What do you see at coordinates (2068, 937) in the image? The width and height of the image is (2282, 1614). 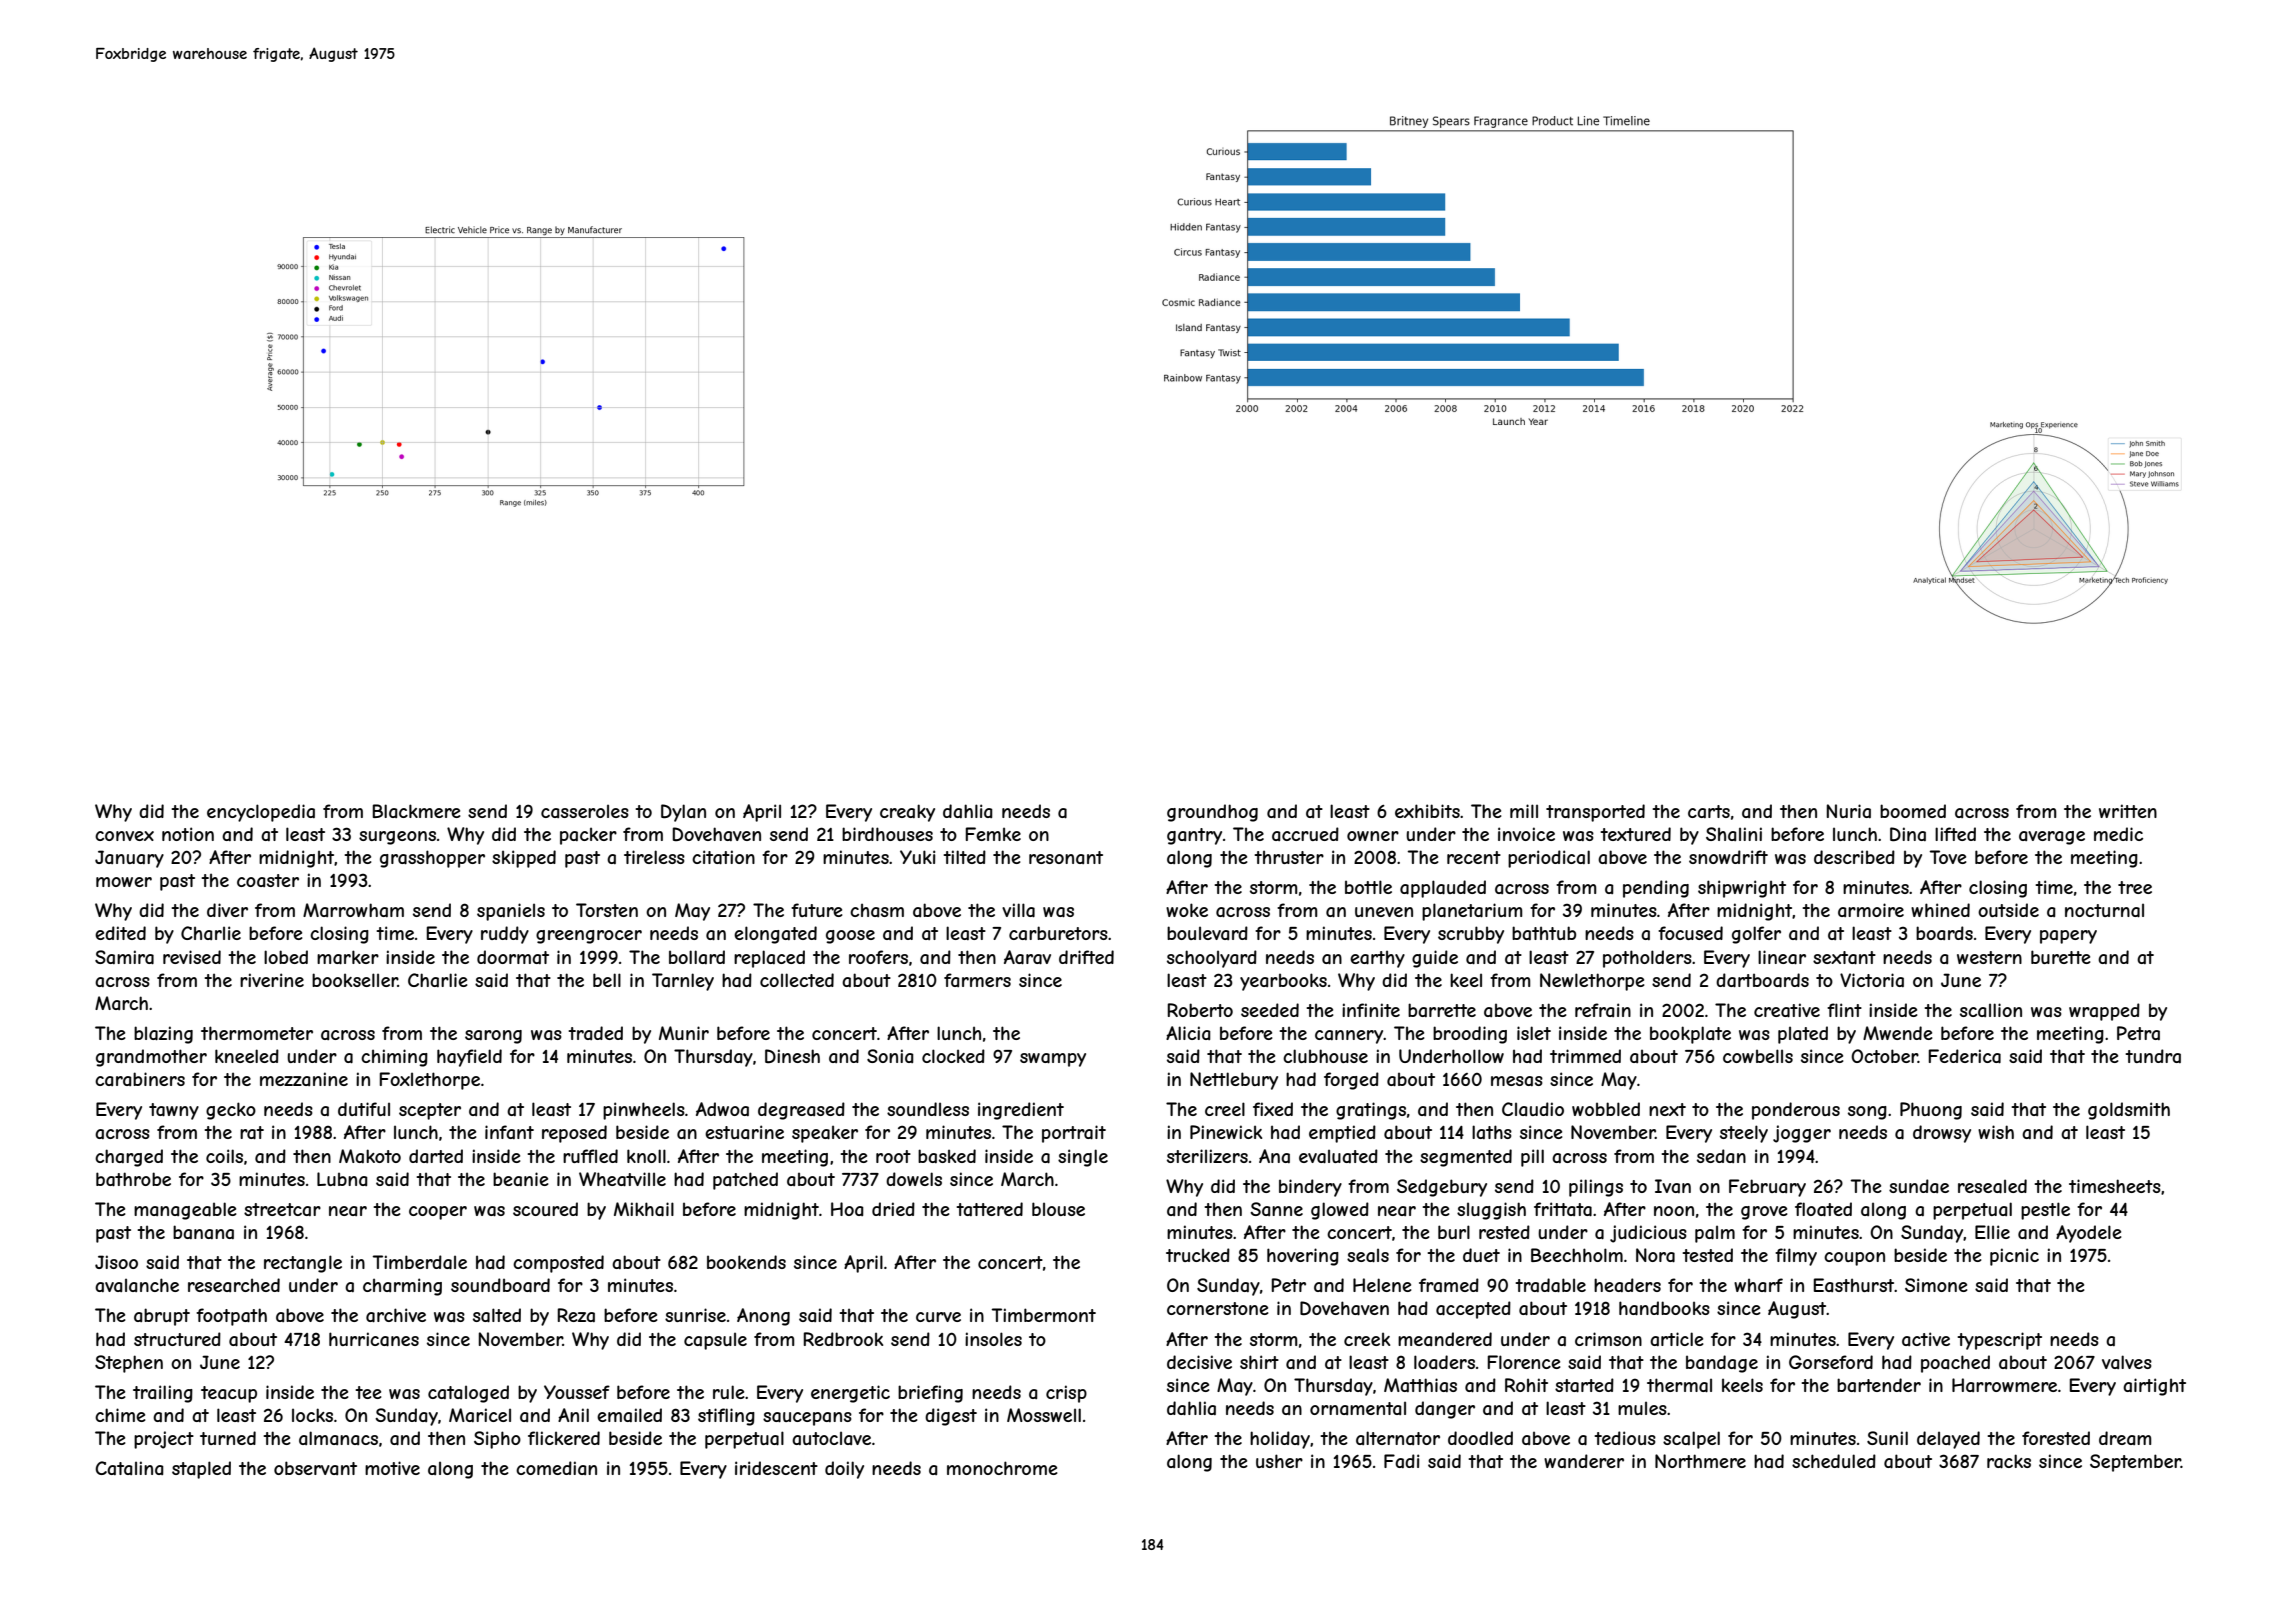 I see `papery` at bounding box center [2068, 937].
